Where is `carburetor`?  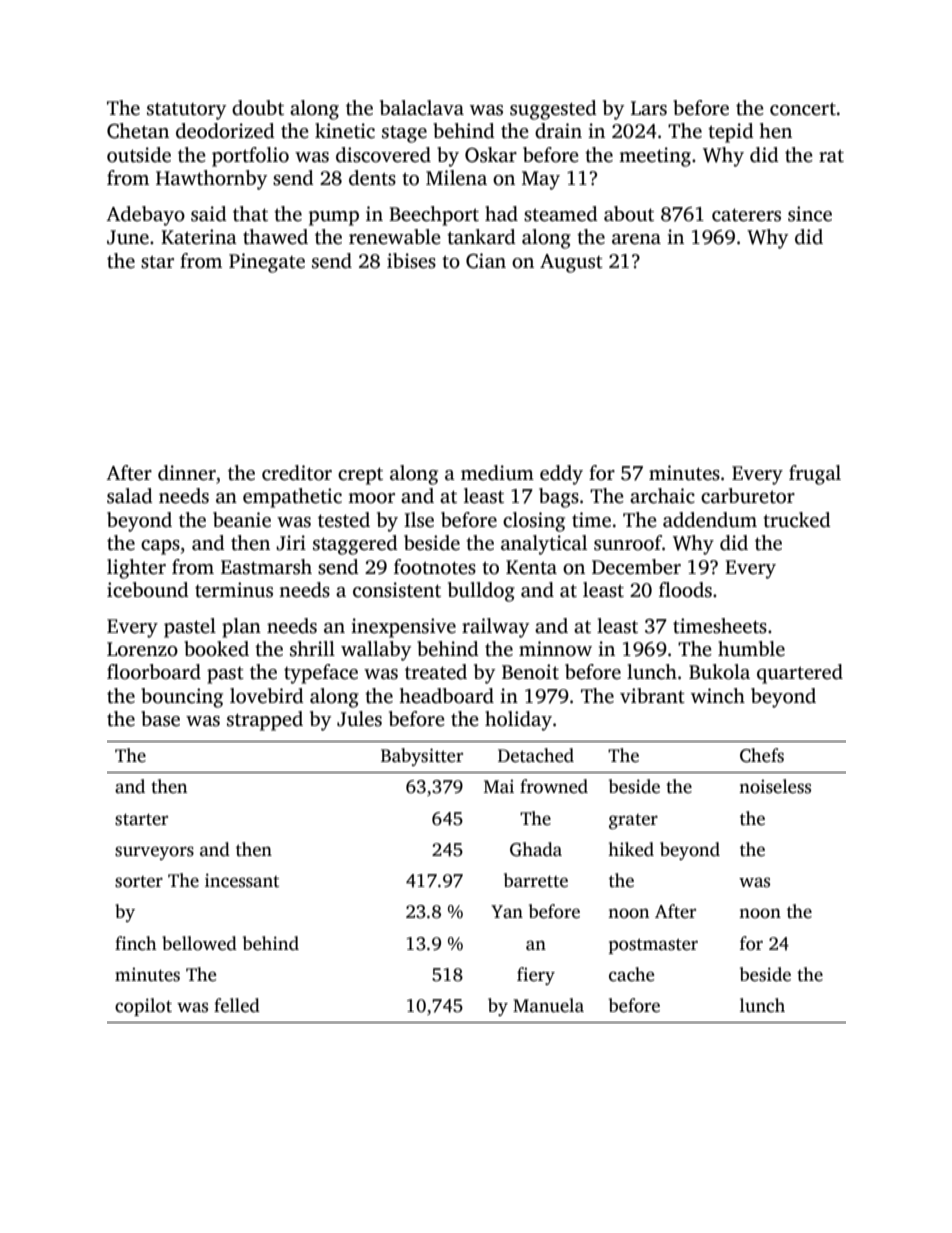 carburetor is located at coordinates (748, 496).
